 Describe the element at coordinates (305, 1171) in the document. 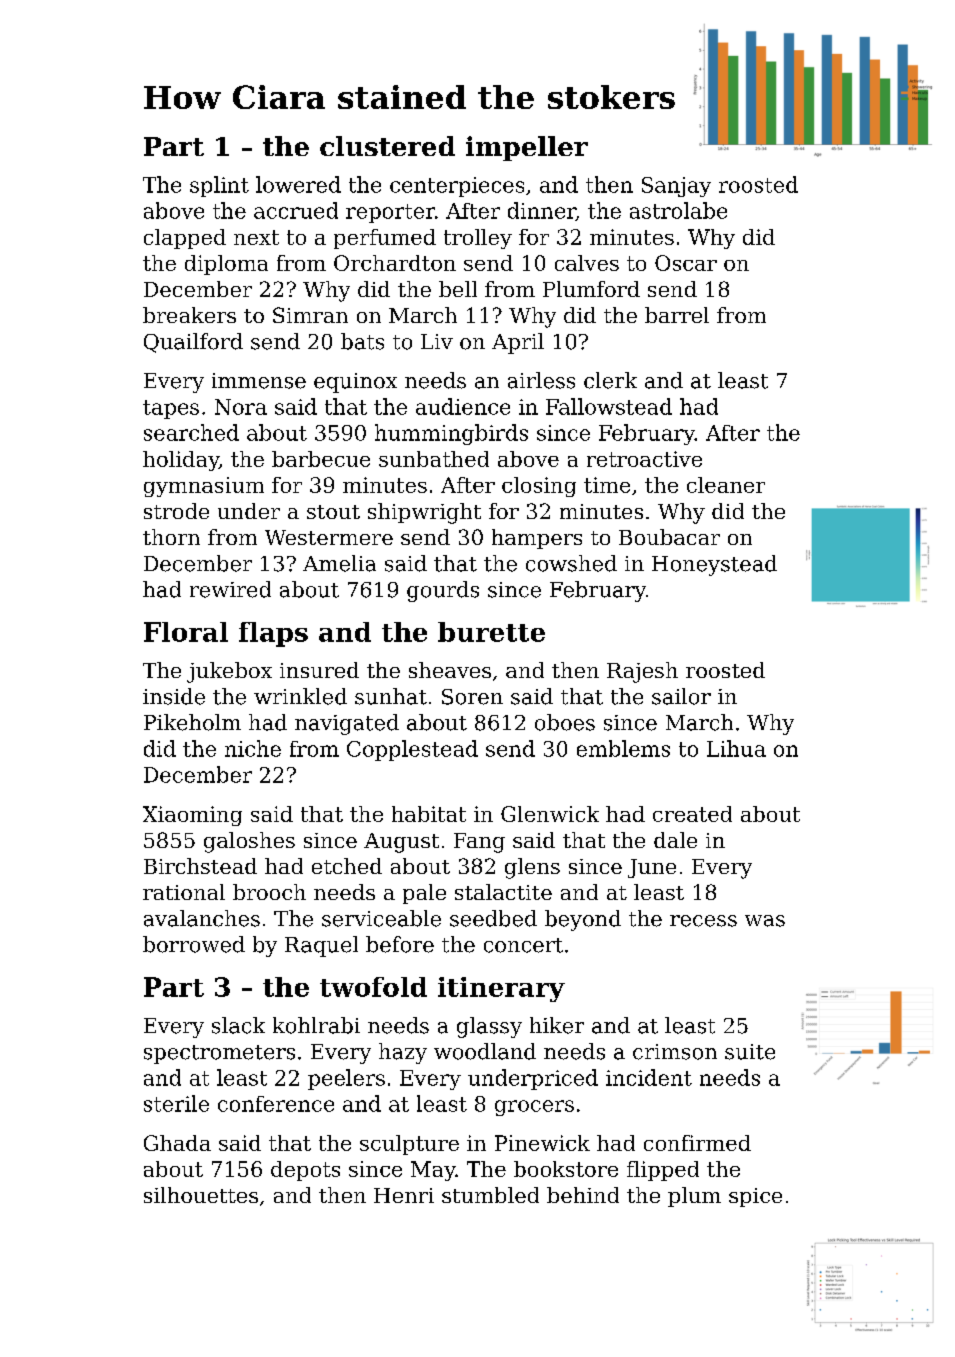

I see `depots` at that location.
